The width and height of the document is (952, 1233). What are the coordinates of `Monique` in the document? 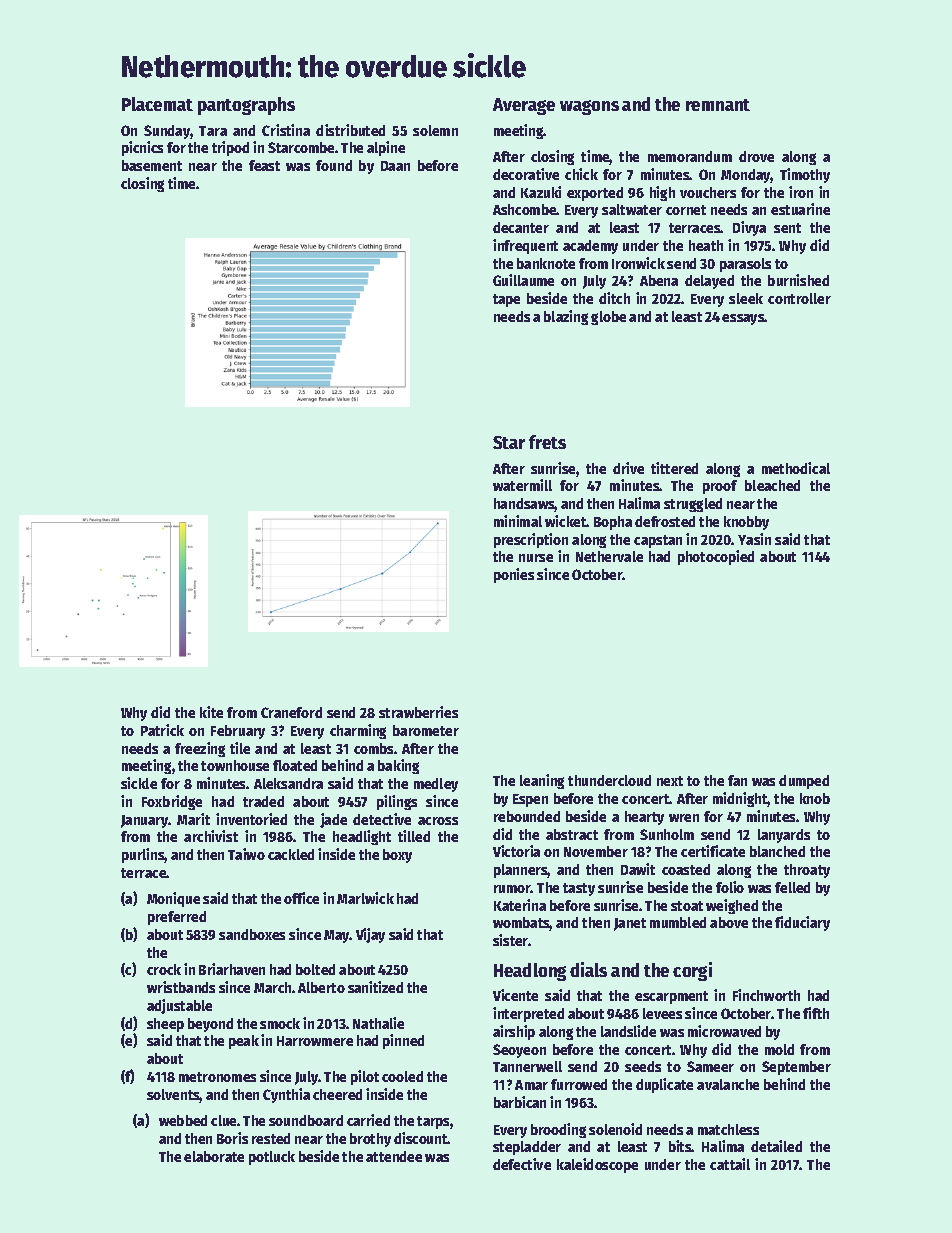 It's located at (173, 899).
